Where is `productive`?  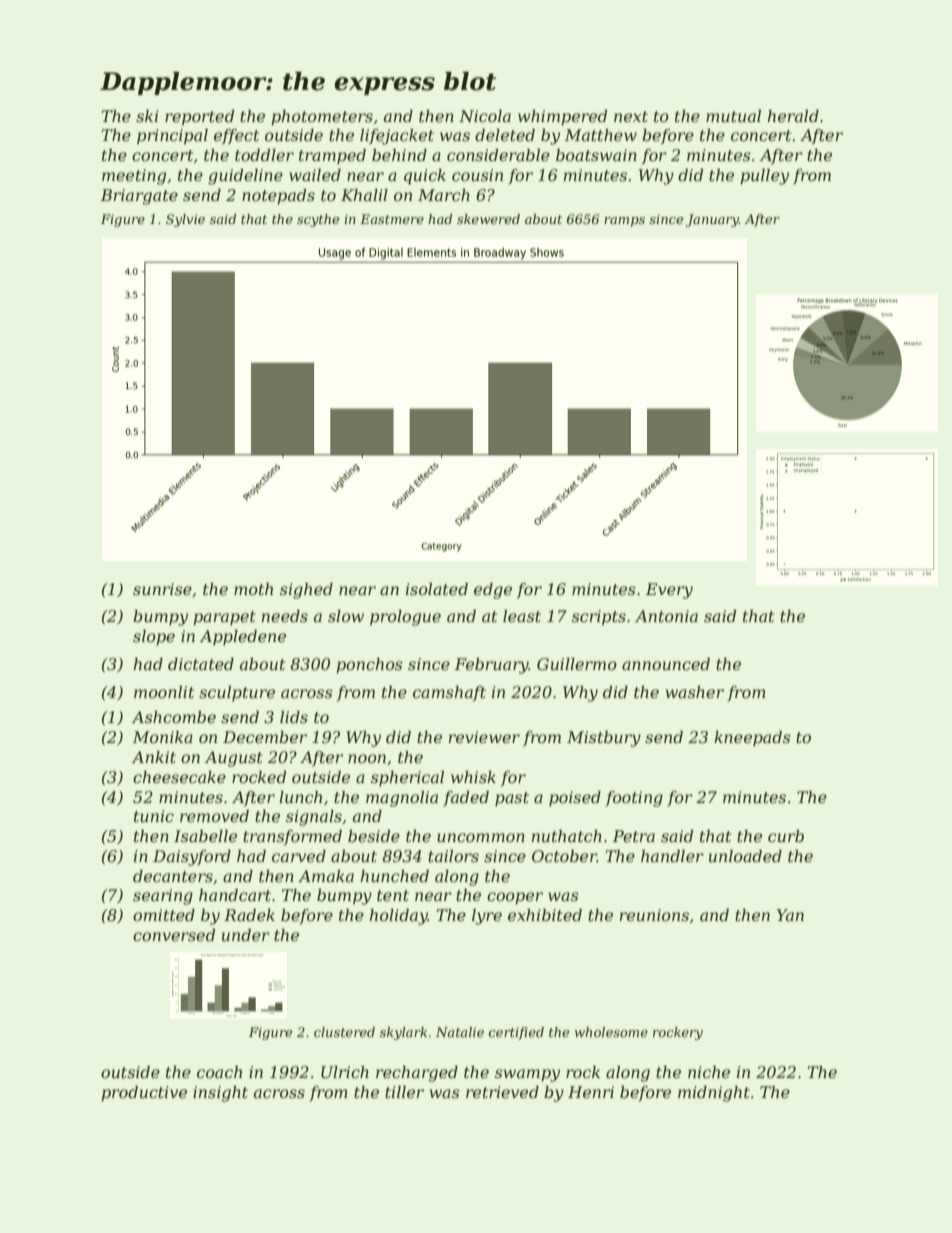
productive is located at coordinates (144, 1094).
